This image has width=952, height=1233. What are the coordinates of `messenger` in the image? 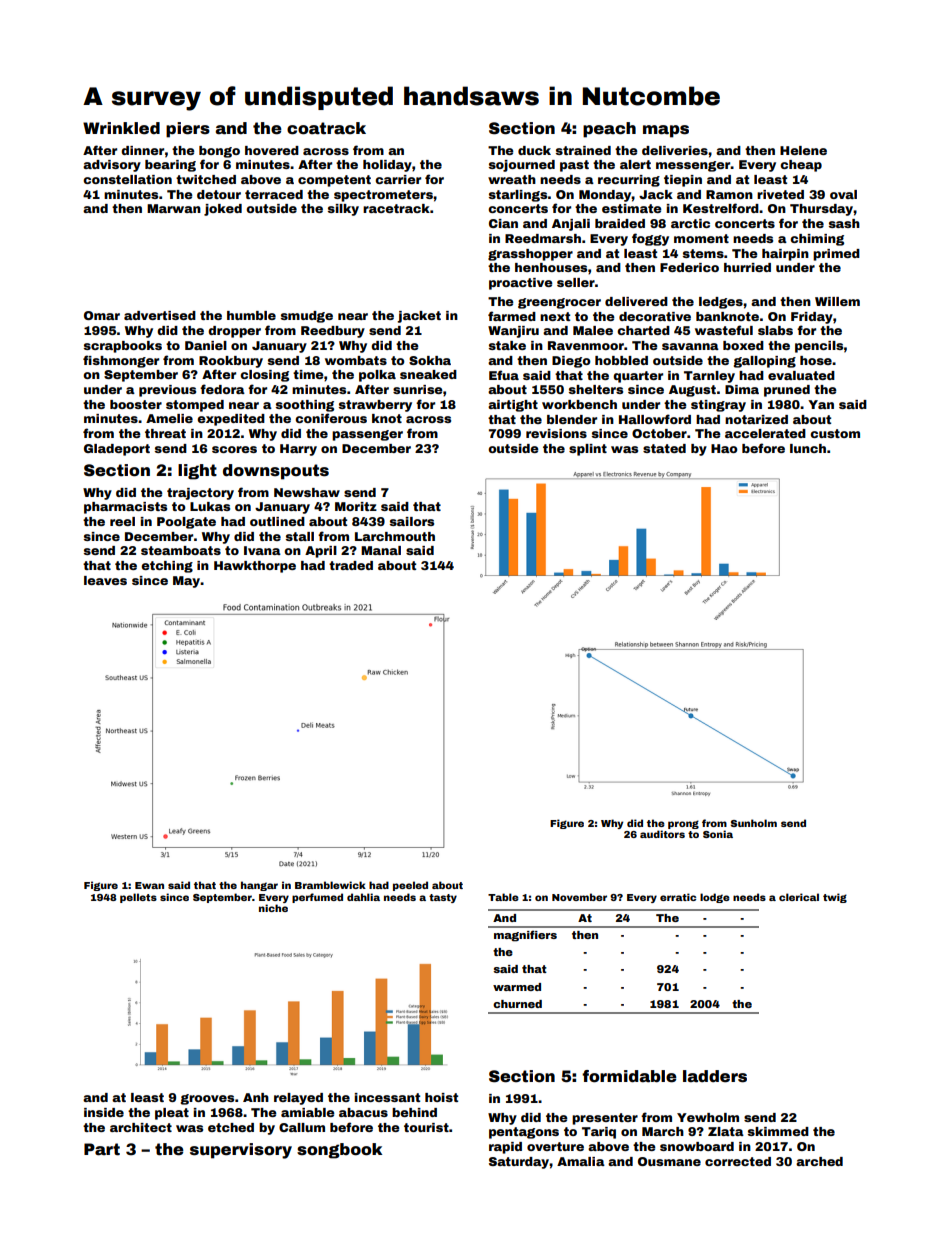 It's located at (693, 166).
